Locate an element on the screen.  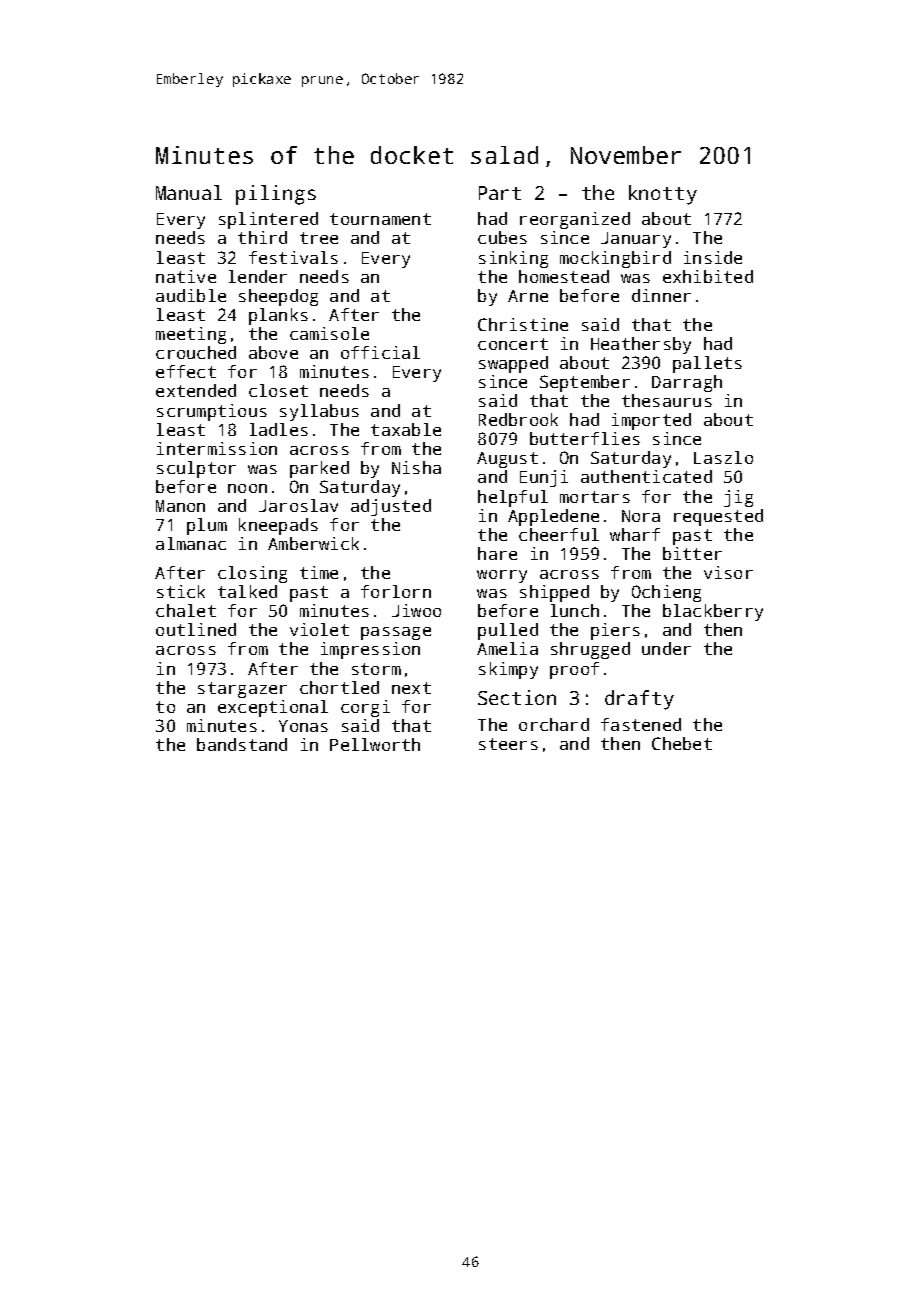
Manual is located at coordinates (189, 192).
